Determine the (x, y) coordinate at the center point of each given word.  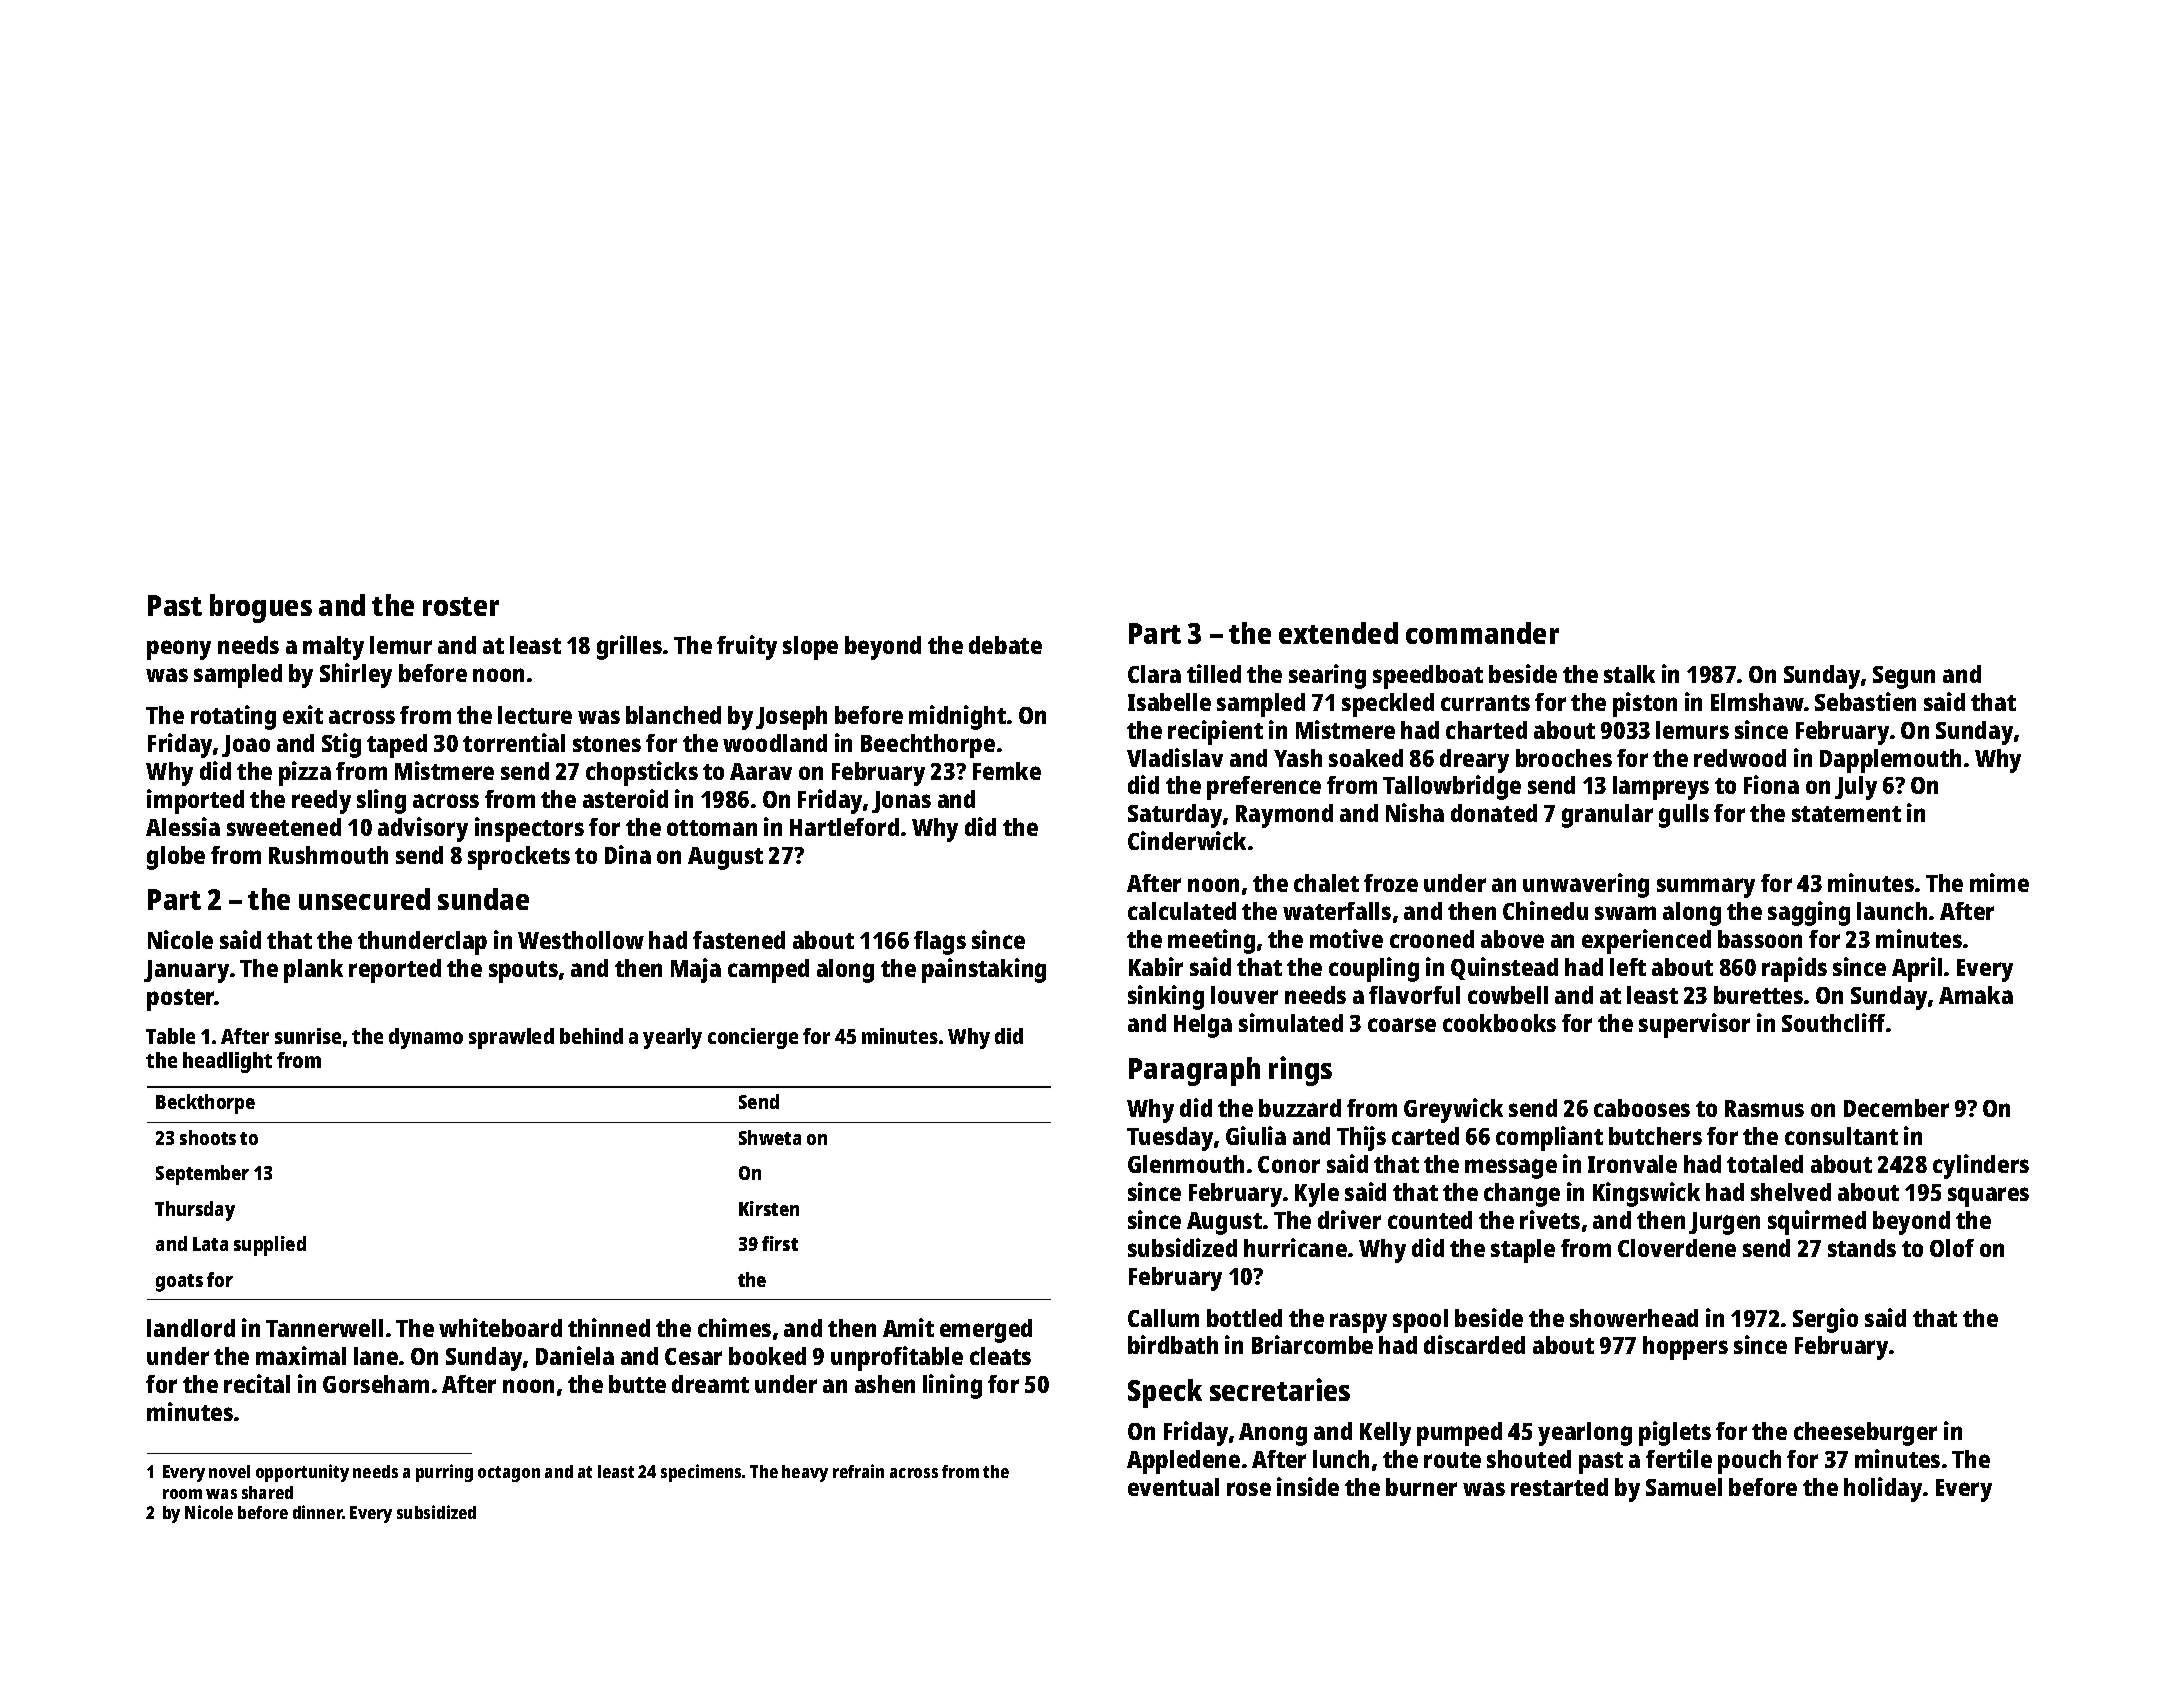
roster (461, 606)
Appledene (1183, 1462)
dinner (318, 1512)
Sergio (1825, 1320)
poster (181, 1000)
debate (1005, 645)
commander (1482, 633)
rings (1300, 1071)
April (1917, 969)
